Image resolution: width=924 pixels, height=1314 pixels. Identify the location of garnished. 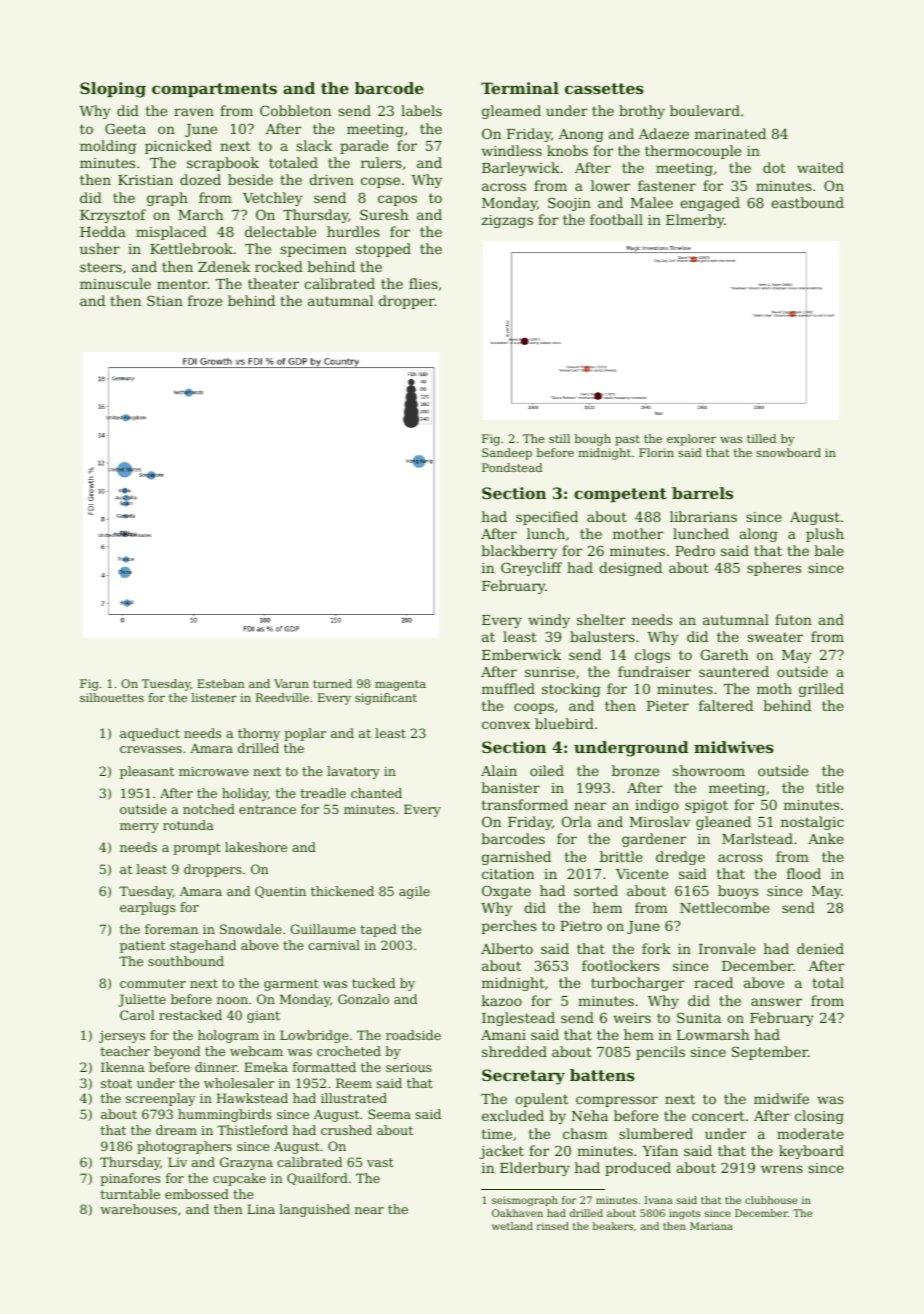
(516, 858).
